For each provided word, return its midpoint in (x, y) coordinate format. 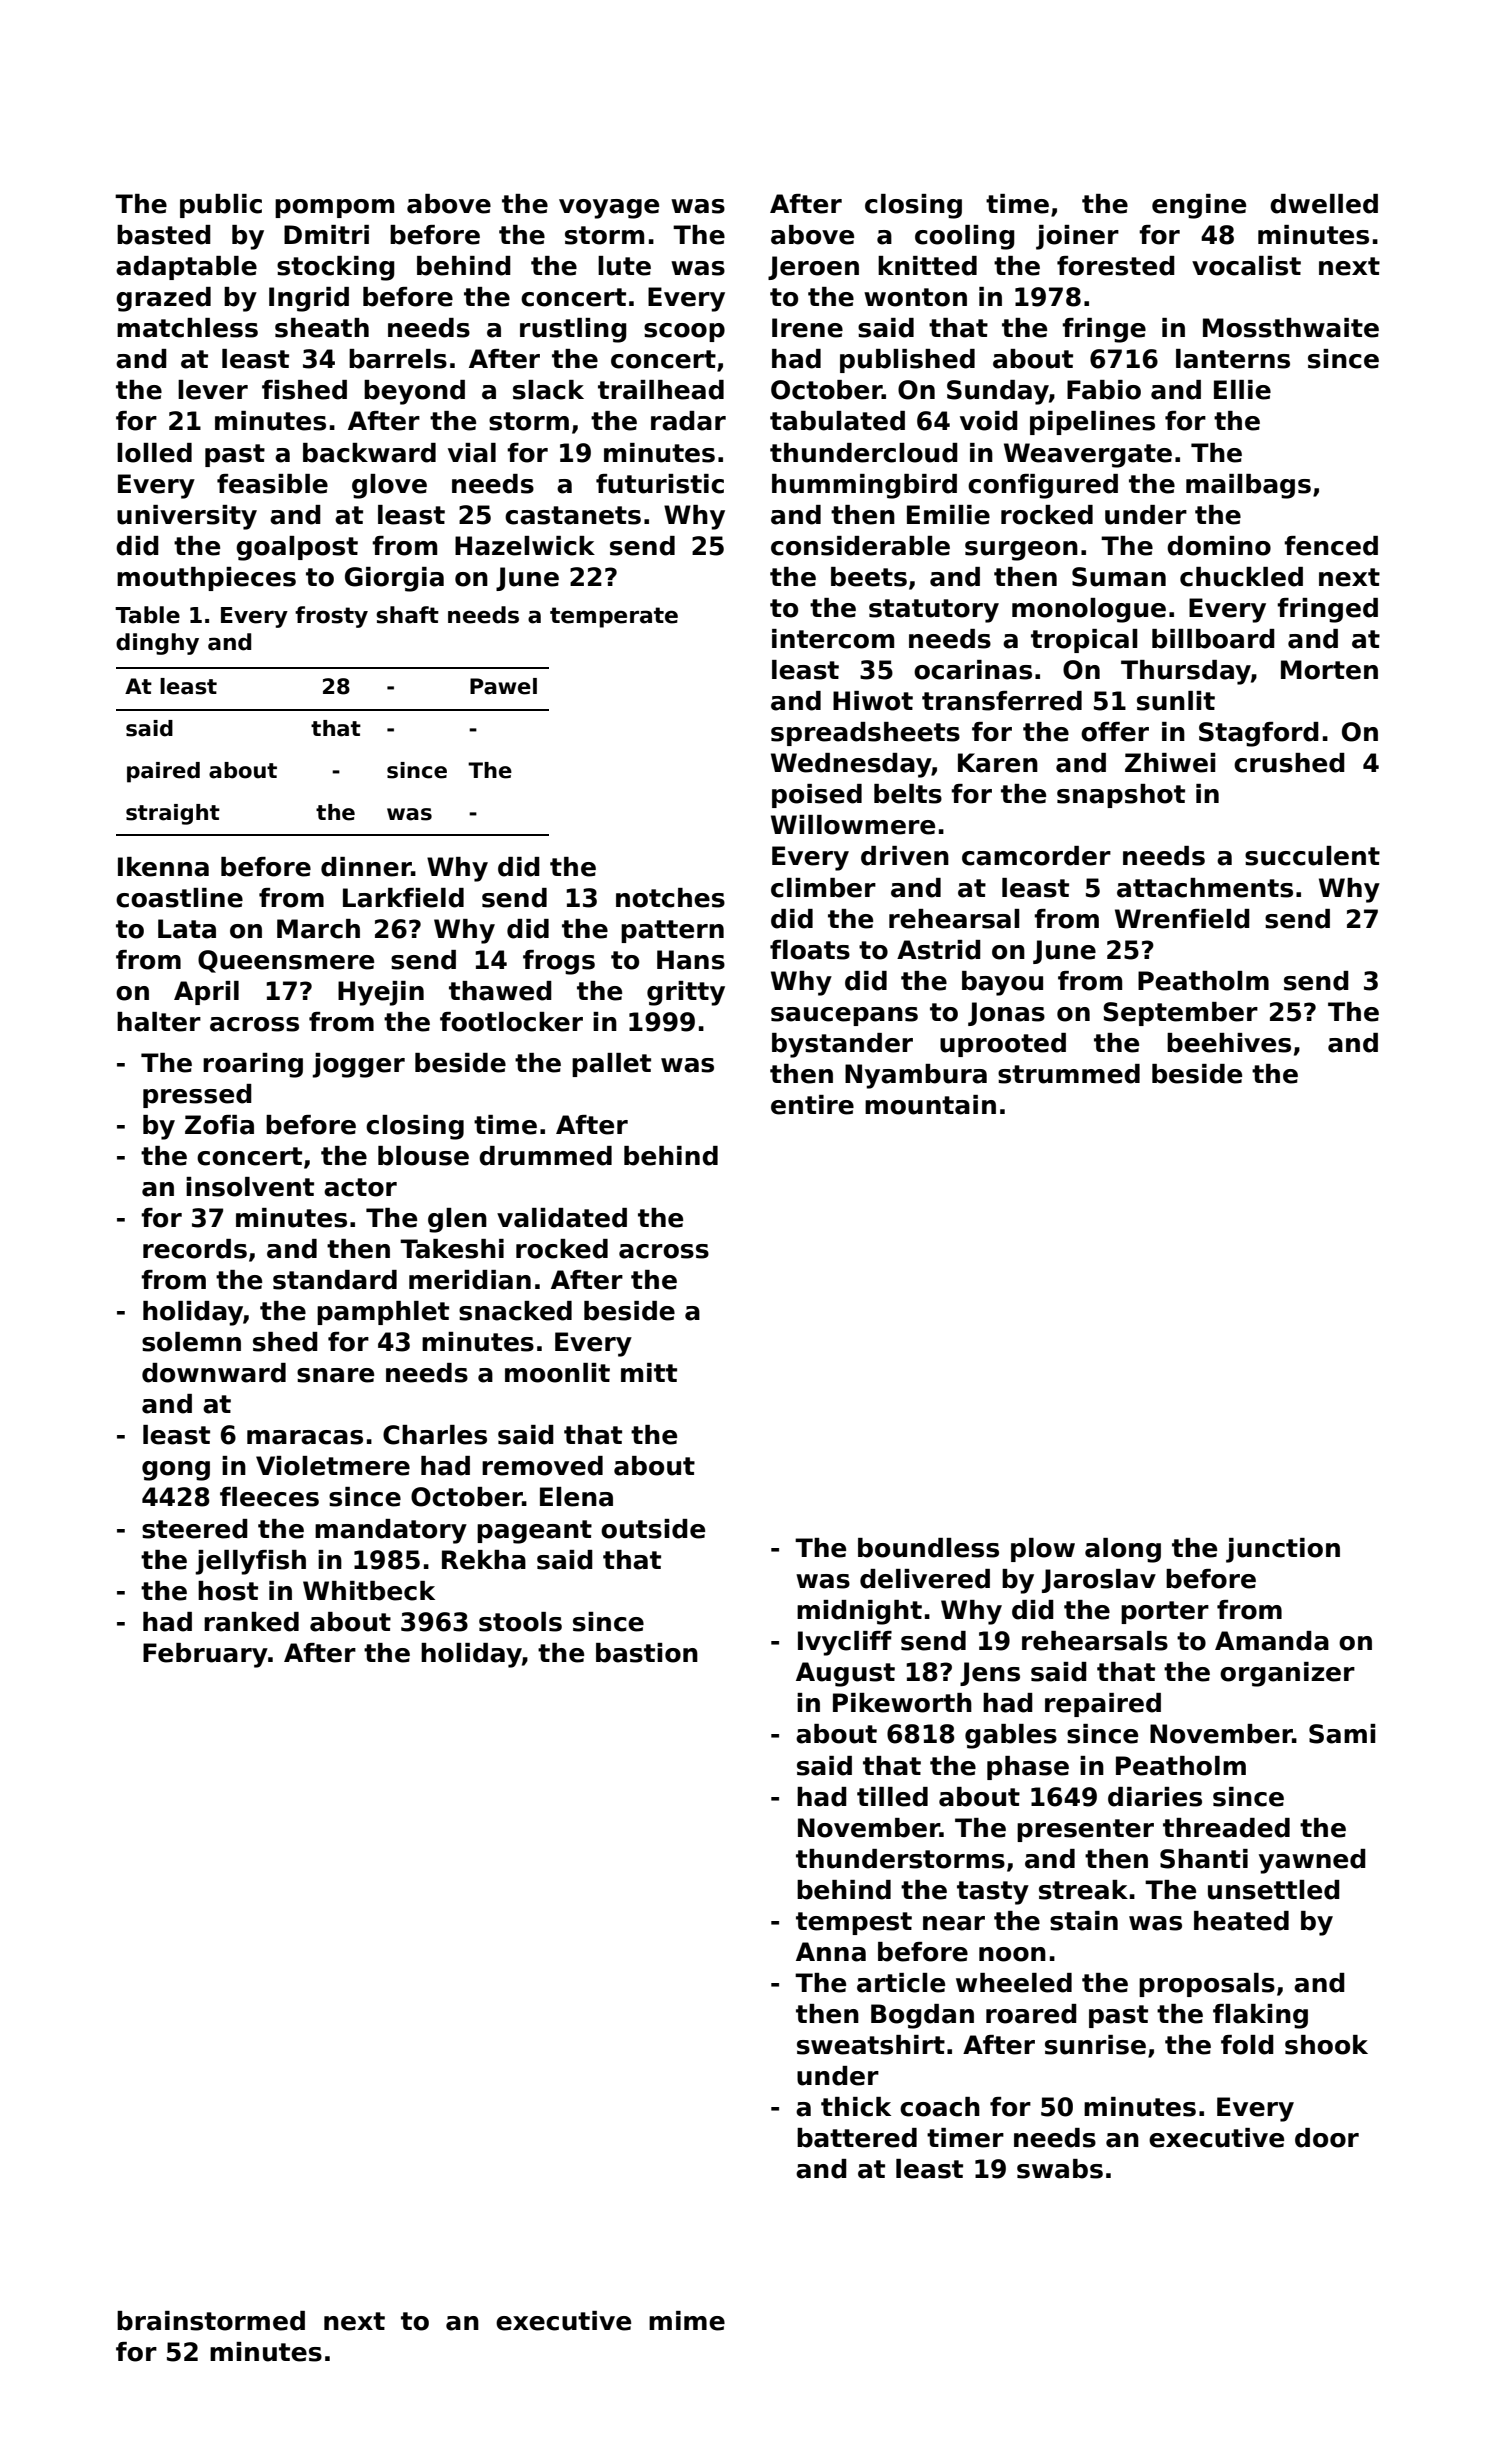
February (205, 1655)
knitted (927, 266)
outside (653, 1529)
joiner (1077, 237)
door (1327, 2138)
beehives (1229, 1043)
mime (687, 2321)
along (1123, 1550)
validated (562, 1218)
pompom (334, 208)
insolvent (250, 1187)
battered (857, 2138)
